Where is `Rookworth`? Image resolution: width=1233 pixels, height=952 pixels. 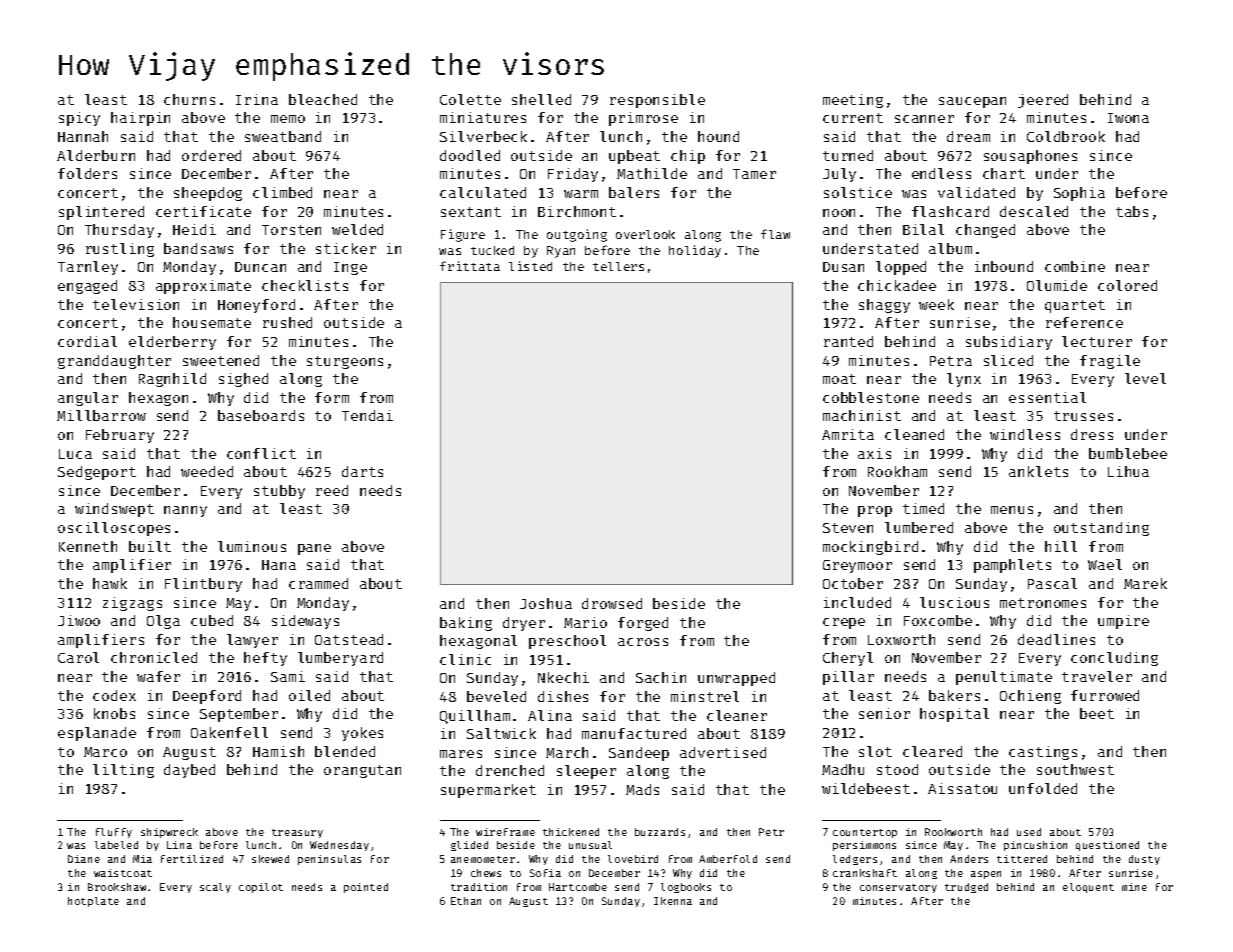 Rookworth is located at coordinates (953, 832).
